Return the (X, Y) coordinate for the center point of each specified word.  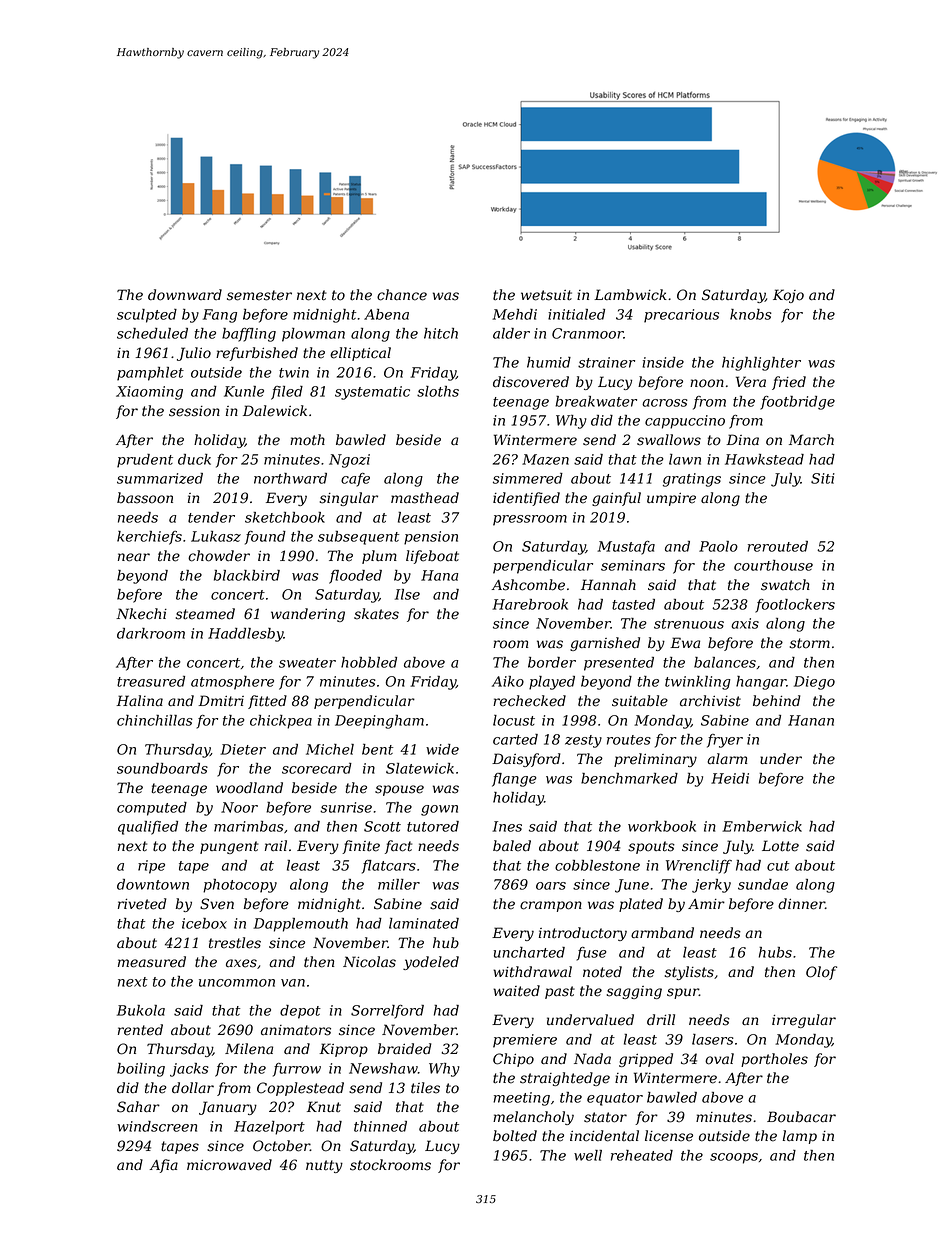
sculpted (147, 316)
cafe (355, 480)
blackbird (247, 575)
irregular (804, 1021)
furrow (297, 1070)
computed (152, 809)
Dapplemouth (300, 925)
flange (514, 780)
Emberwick (762, 826)
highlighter (761, 364)
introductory (583, 934)
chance (402, 295)
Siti (823, 478)
